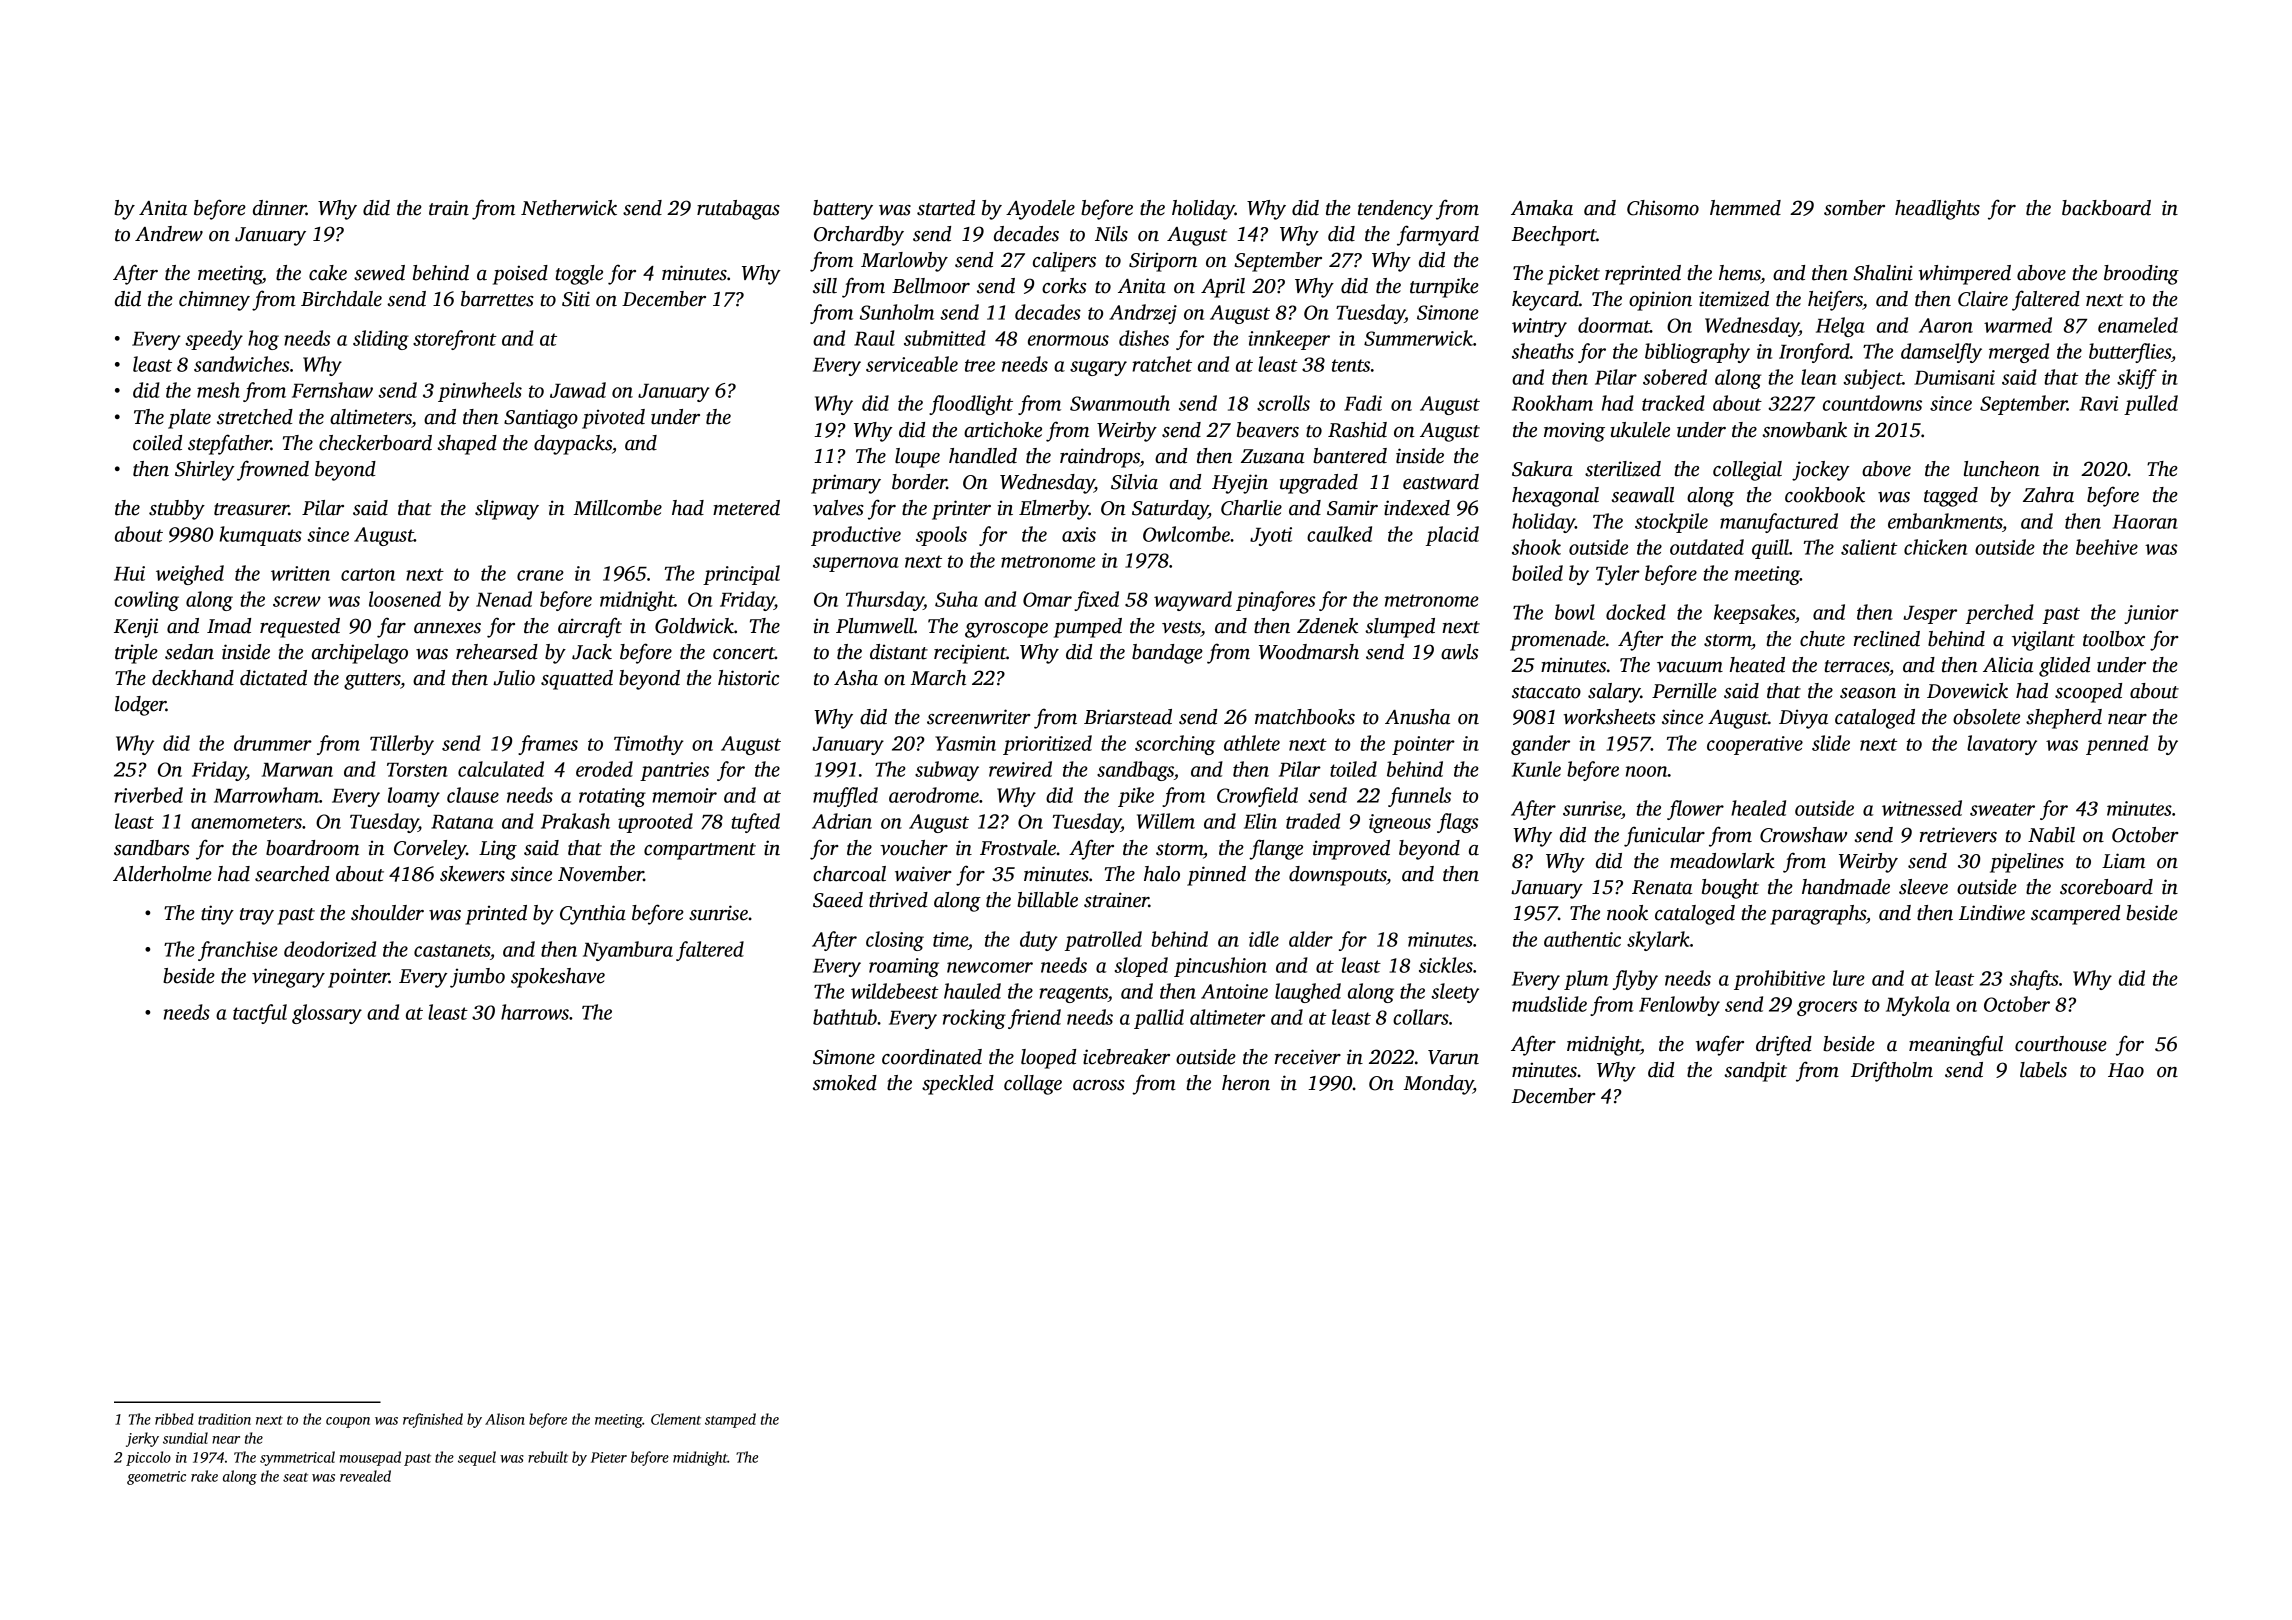 This screenshot has width=2292, height=1620. I want to click on tradition, so click(224, 1419).
